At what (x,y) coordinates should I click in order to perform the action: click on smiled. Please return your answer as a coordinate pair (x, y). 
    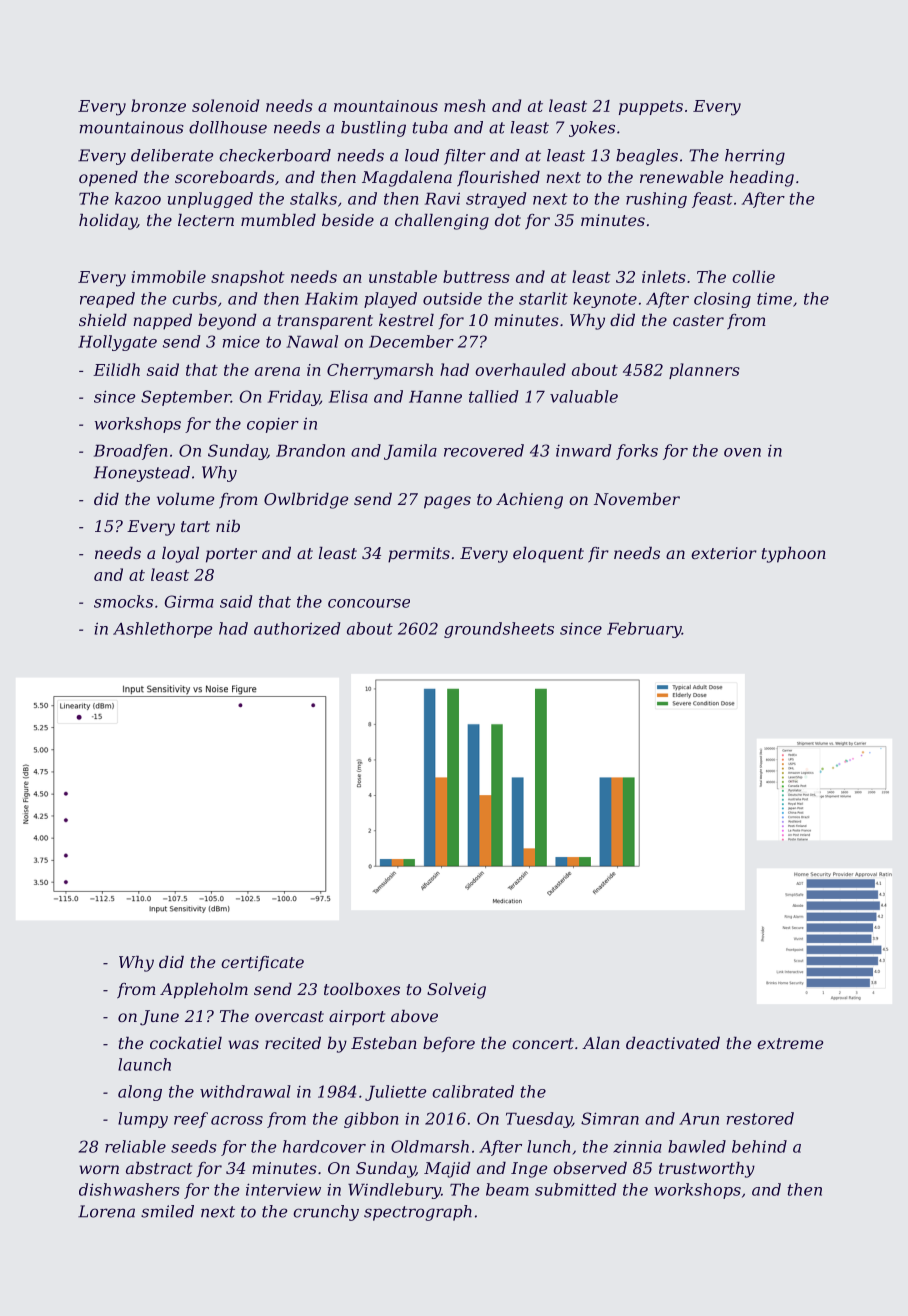
    Looking at the image, I should click on (167, 1211).
